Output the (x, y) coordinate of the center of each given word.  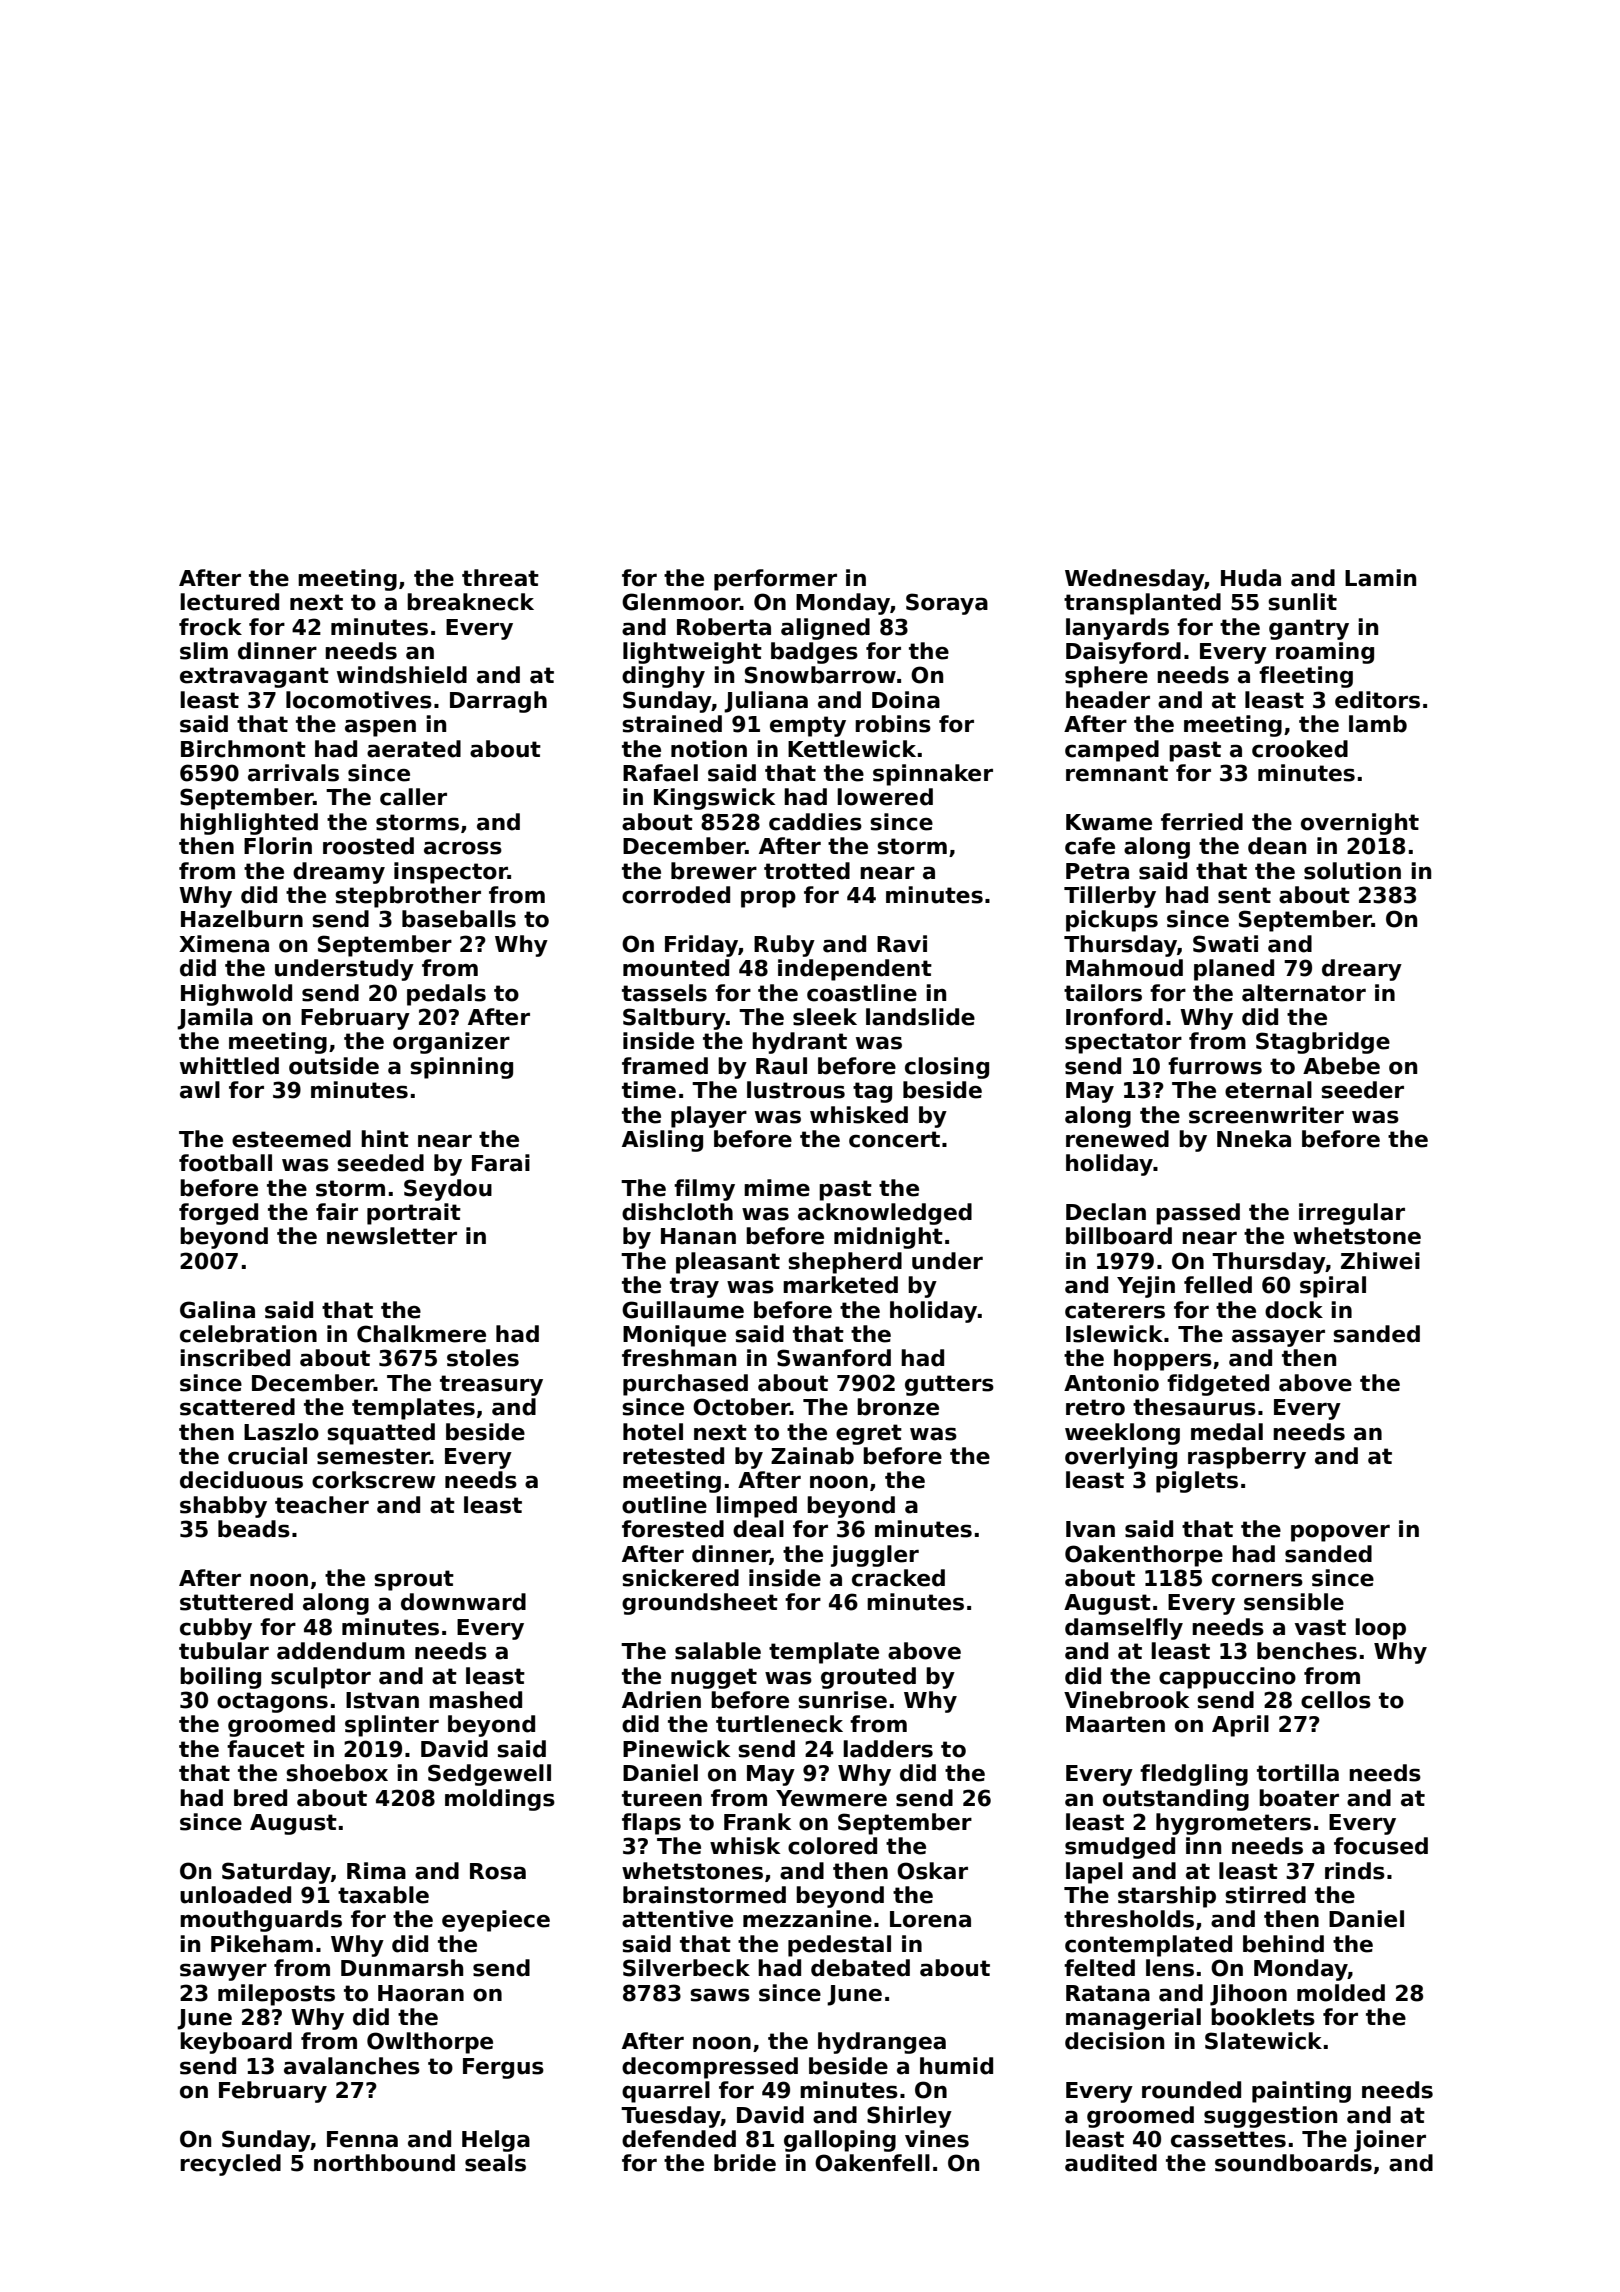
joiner (1390, 2141)
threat (500, 578)
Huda (1251, 578)
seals (495, 2163)
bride (745, 2163)
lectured (229, 602)
